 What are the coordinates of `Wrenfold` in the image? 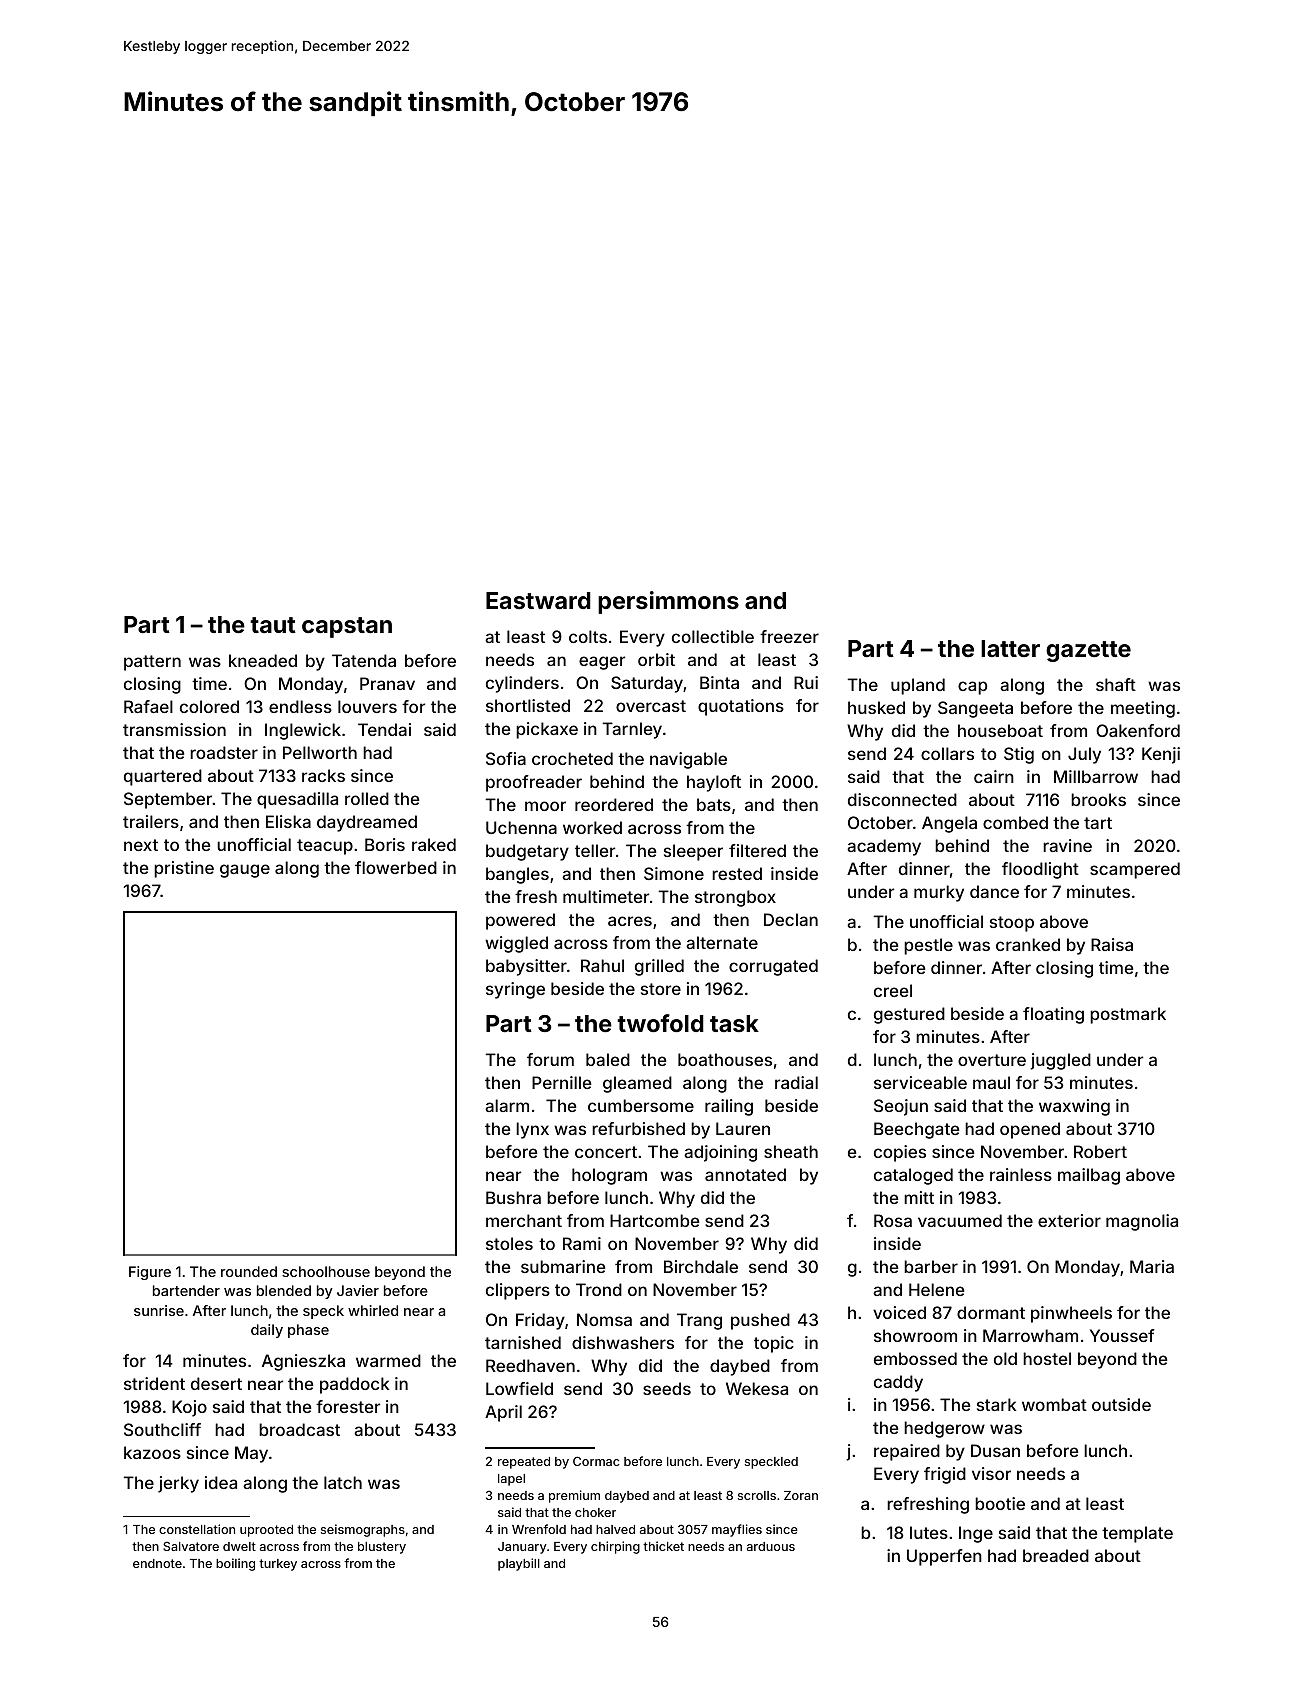 It's located at (539, 1529).
